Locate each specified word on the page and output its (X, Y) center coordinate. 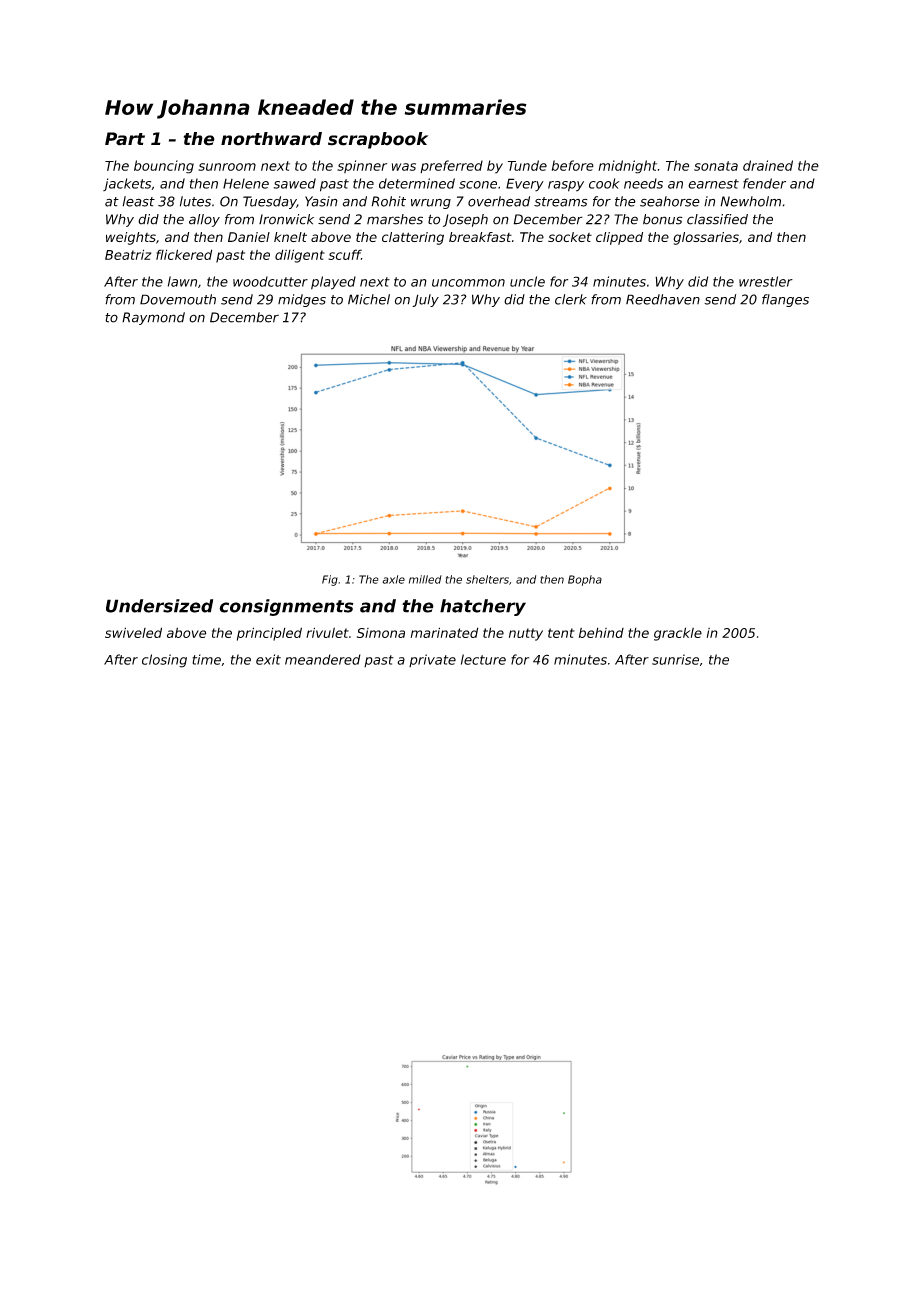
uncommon (468, 283)
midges (302, 300)
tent (561, 633)
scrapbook (378, 140)
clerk (571, 299)
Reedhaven (663, 299)
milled (425, 579)
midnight (627, 167)
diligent (300, 256)
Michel (369, 299)
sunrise (675, 659)
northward (271, 139)
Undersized (159, 606)
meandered (323, 659)
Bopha (585, 580)
